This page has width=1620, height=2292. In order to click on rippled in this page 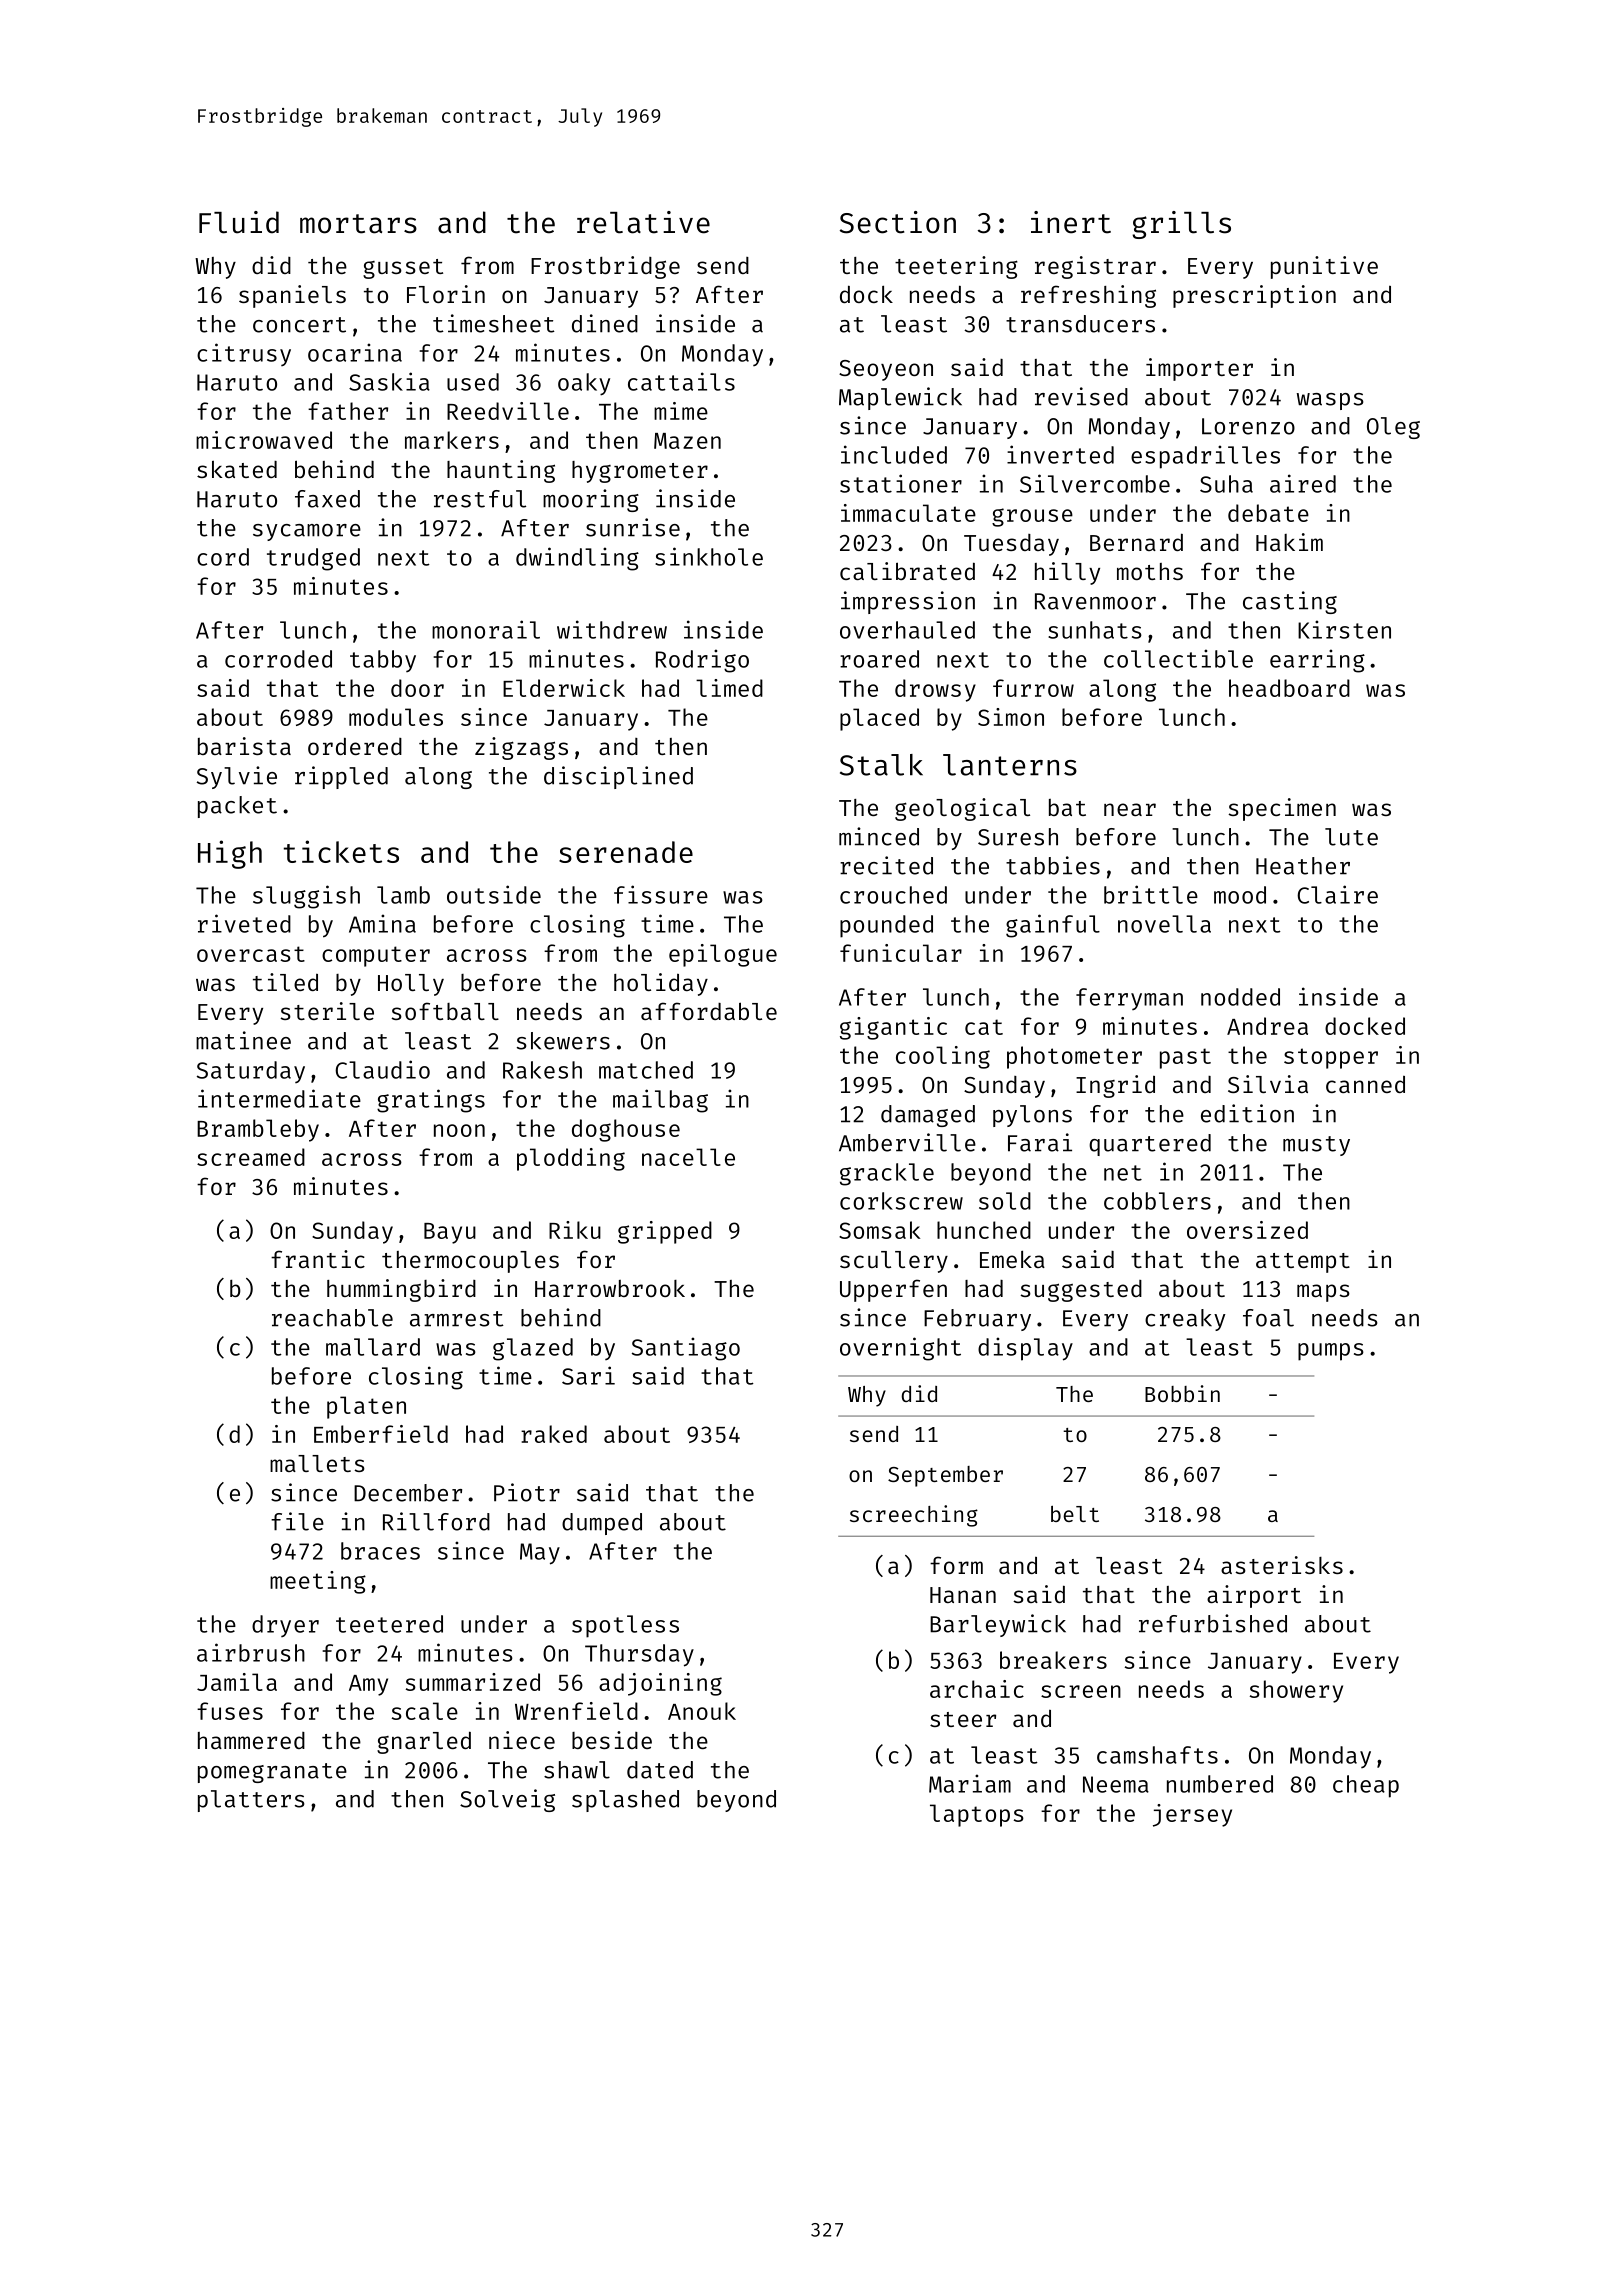, I will do `click(341, 777)`.
